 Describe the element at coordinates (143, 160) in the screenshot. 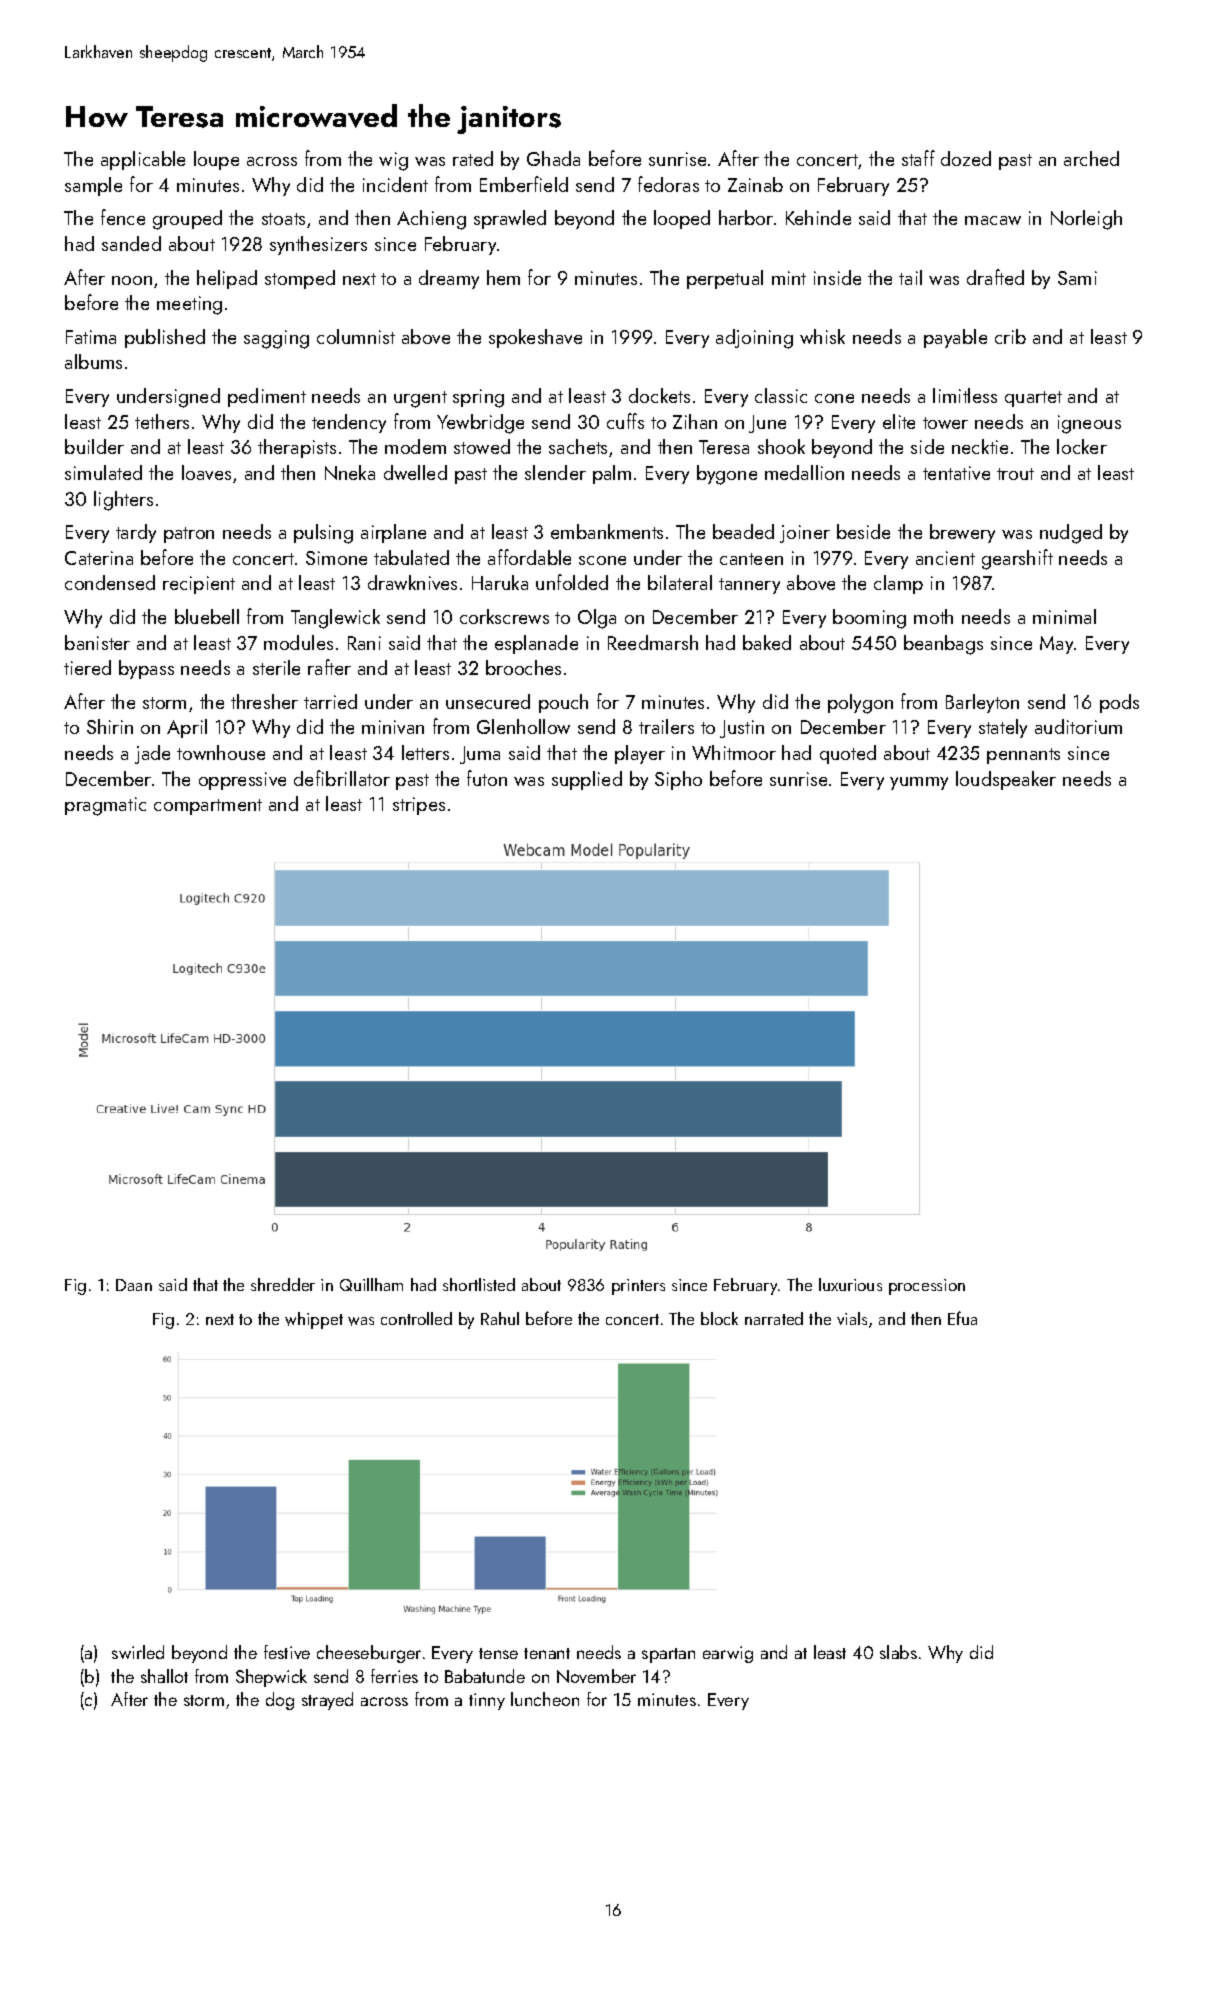

I see `applicable` at that location.
